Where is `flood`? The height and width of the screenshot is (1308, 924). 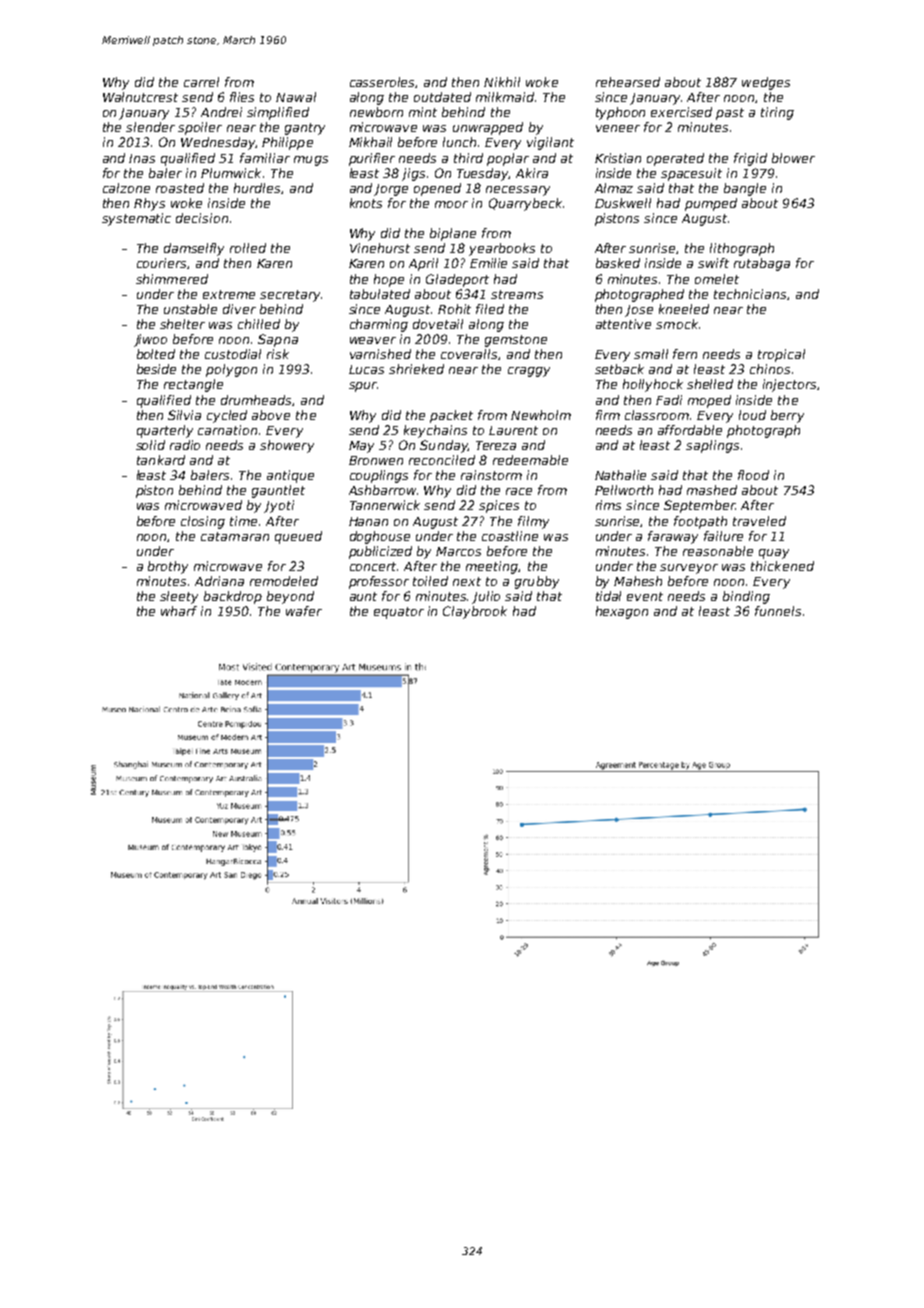
flood is located at coordinates (753, 475).
